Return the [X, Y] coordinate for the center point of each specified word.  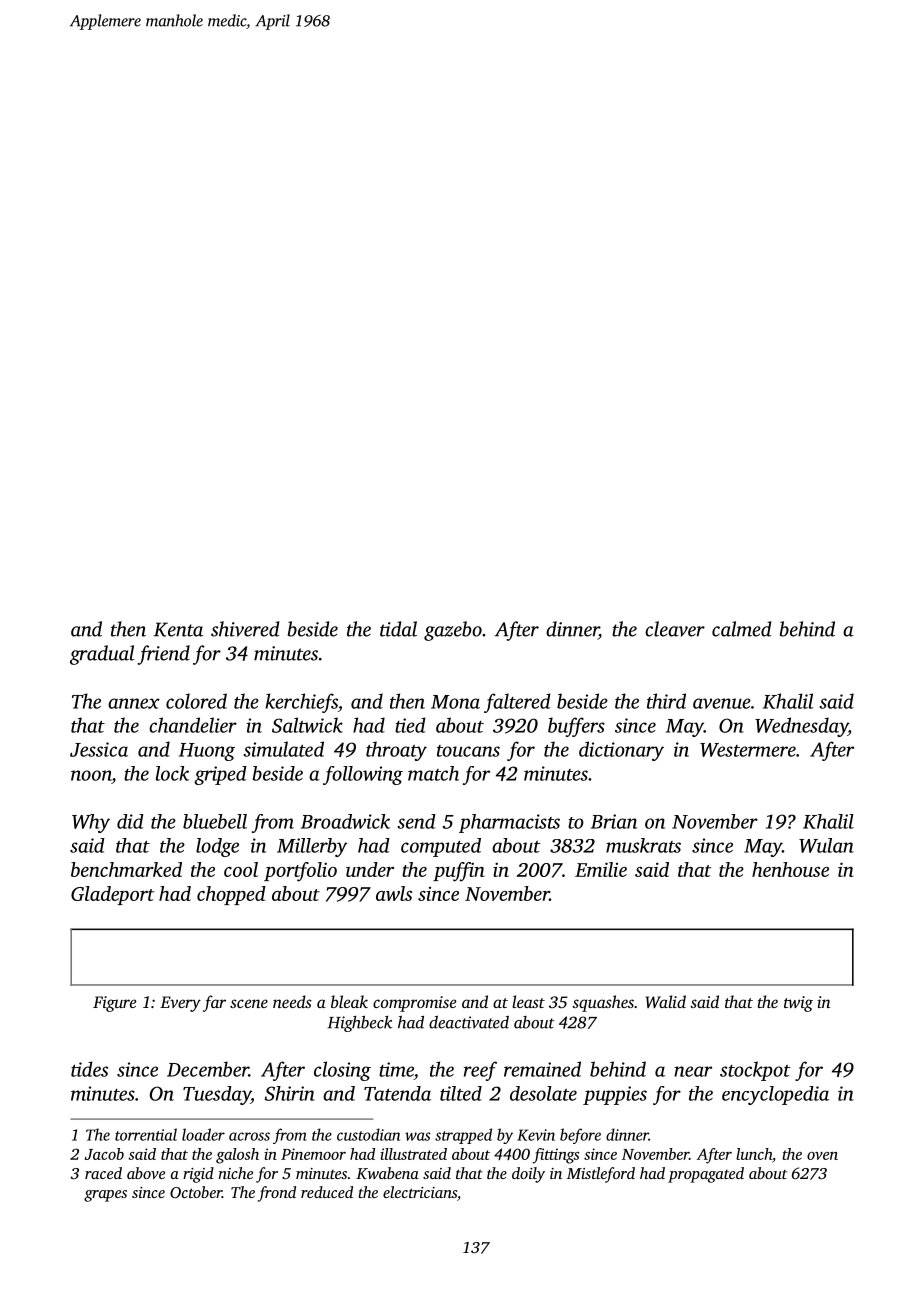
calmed [741, 629]
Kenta [178, 629]
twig [798, 1004]
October [196, 1192]
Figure [115, 1004]
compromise [415, 1004]
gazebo [453, 631]
